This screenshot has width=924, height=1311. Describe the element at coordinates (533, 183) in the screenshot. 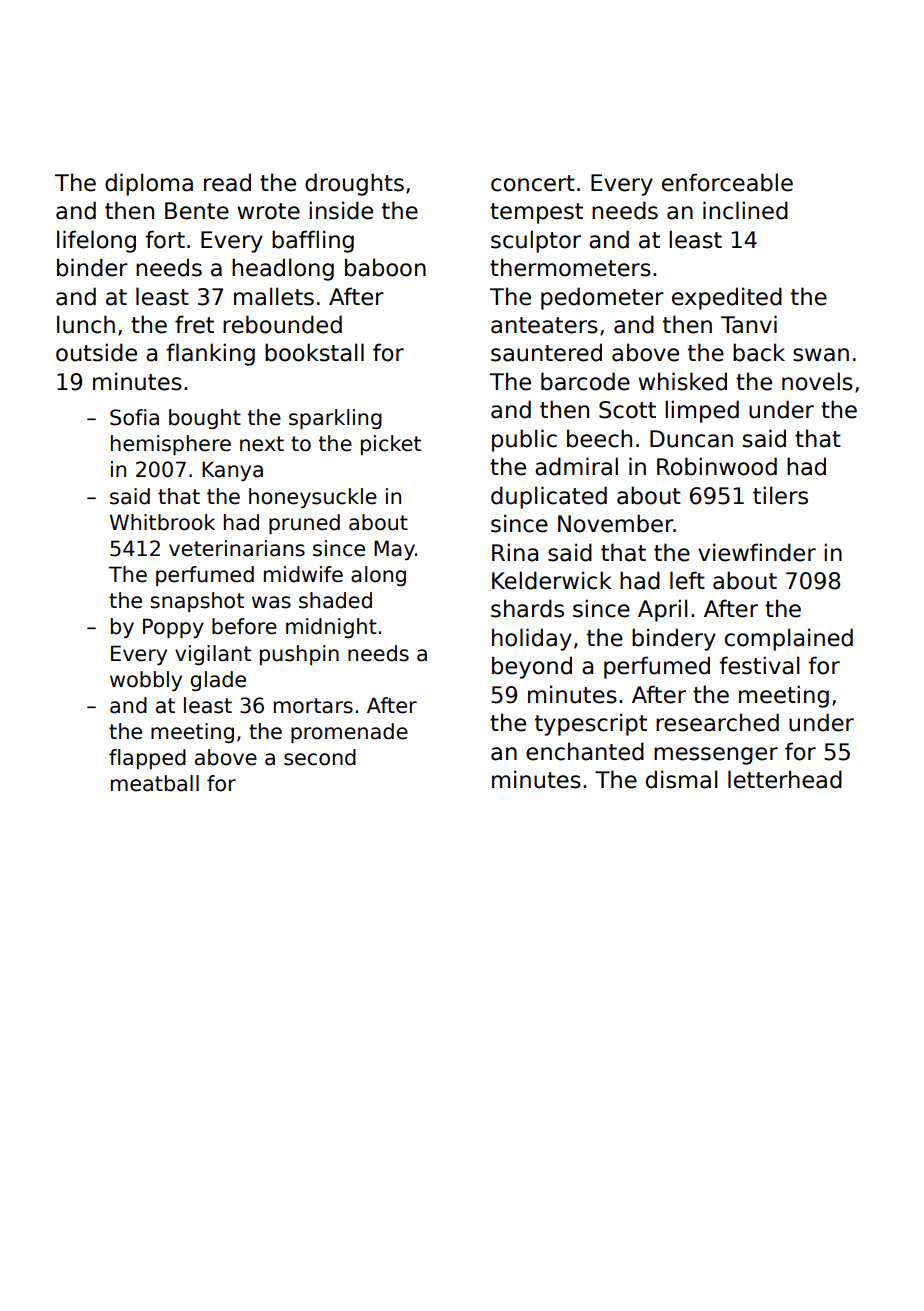

I see `concert` at that location.
